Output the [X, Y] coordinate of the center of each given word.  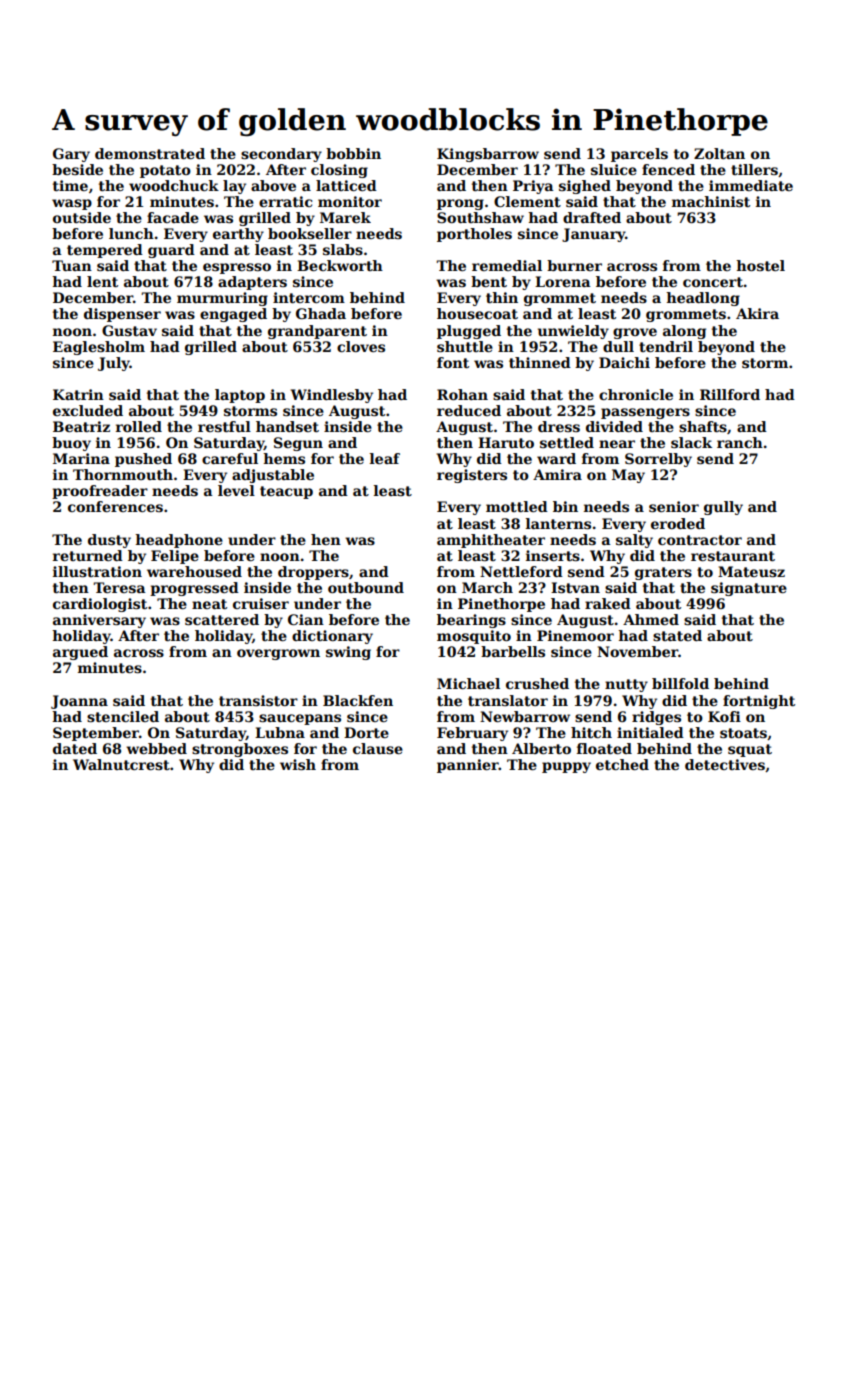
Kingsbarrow [488, 155]
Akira [757, 313]
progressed [194, 589]
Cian [306, 619]
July [114, 364]
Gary [71, 155]
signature [749, 589]
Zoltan [719, 153]
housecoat [477, 313]
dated [75, 748]
